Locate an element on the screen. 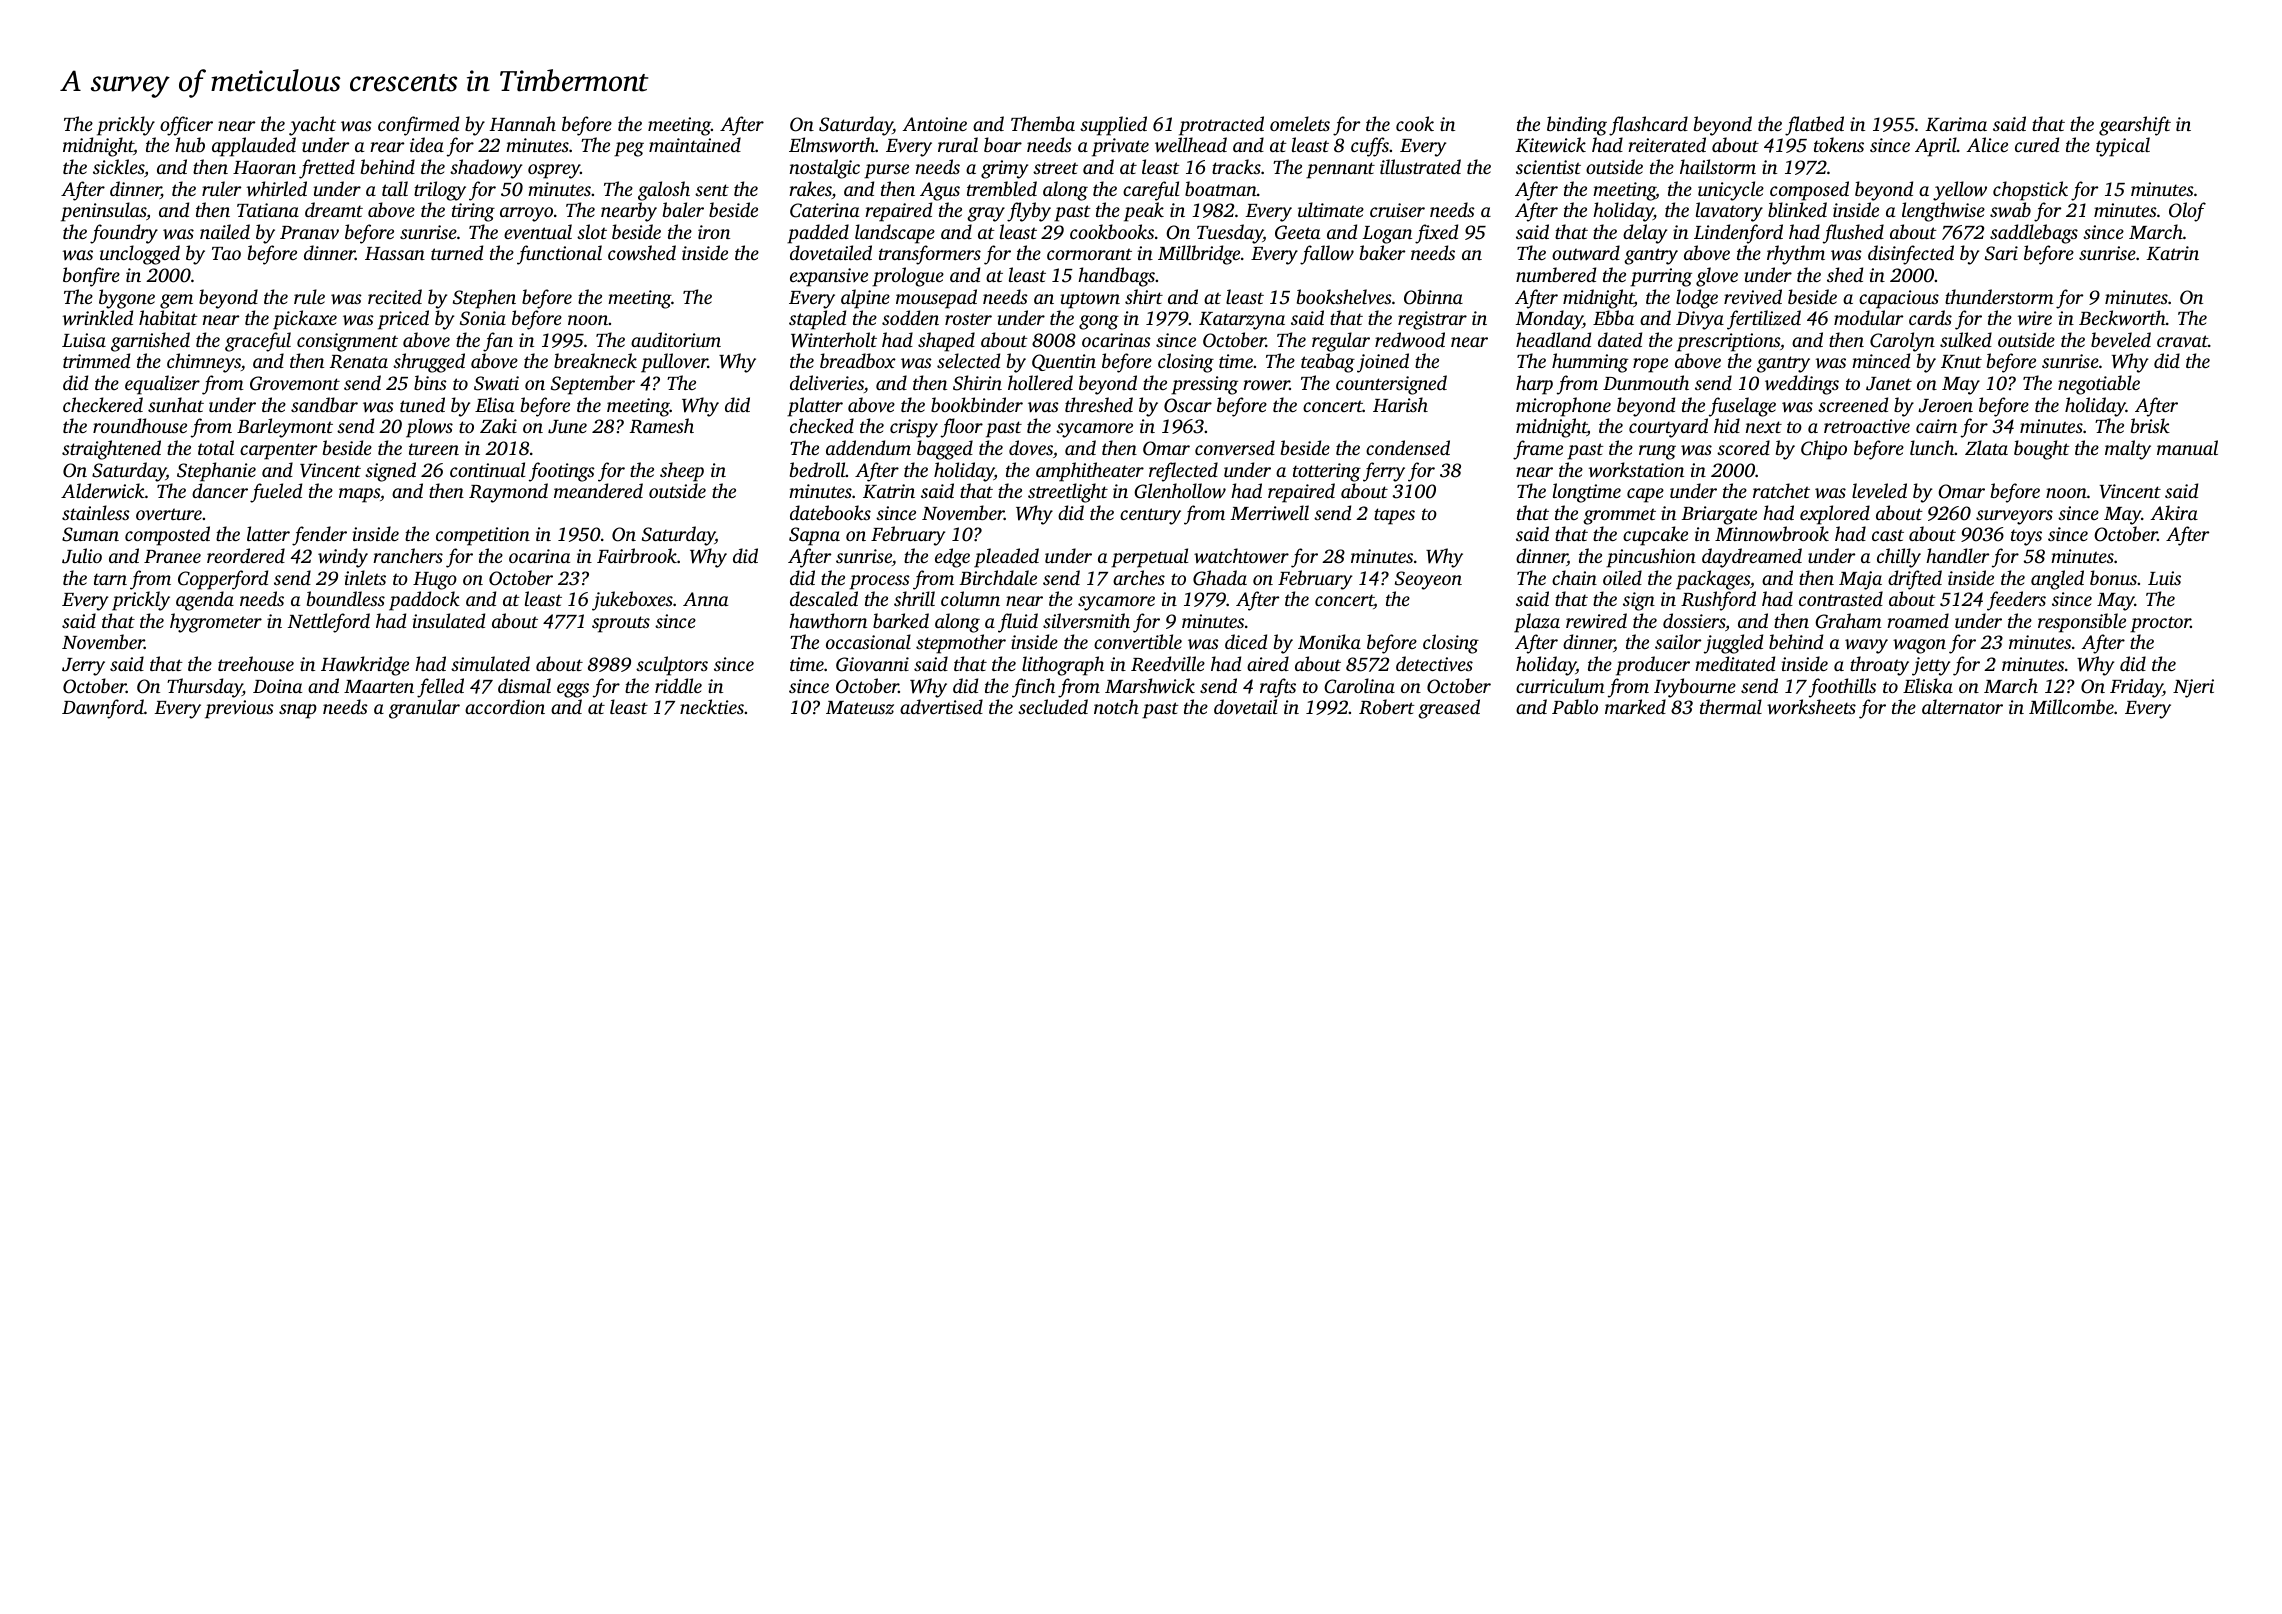 The width and height of the screenshot is (2282, 1614). sickles is located at coordinates (118, 166).
